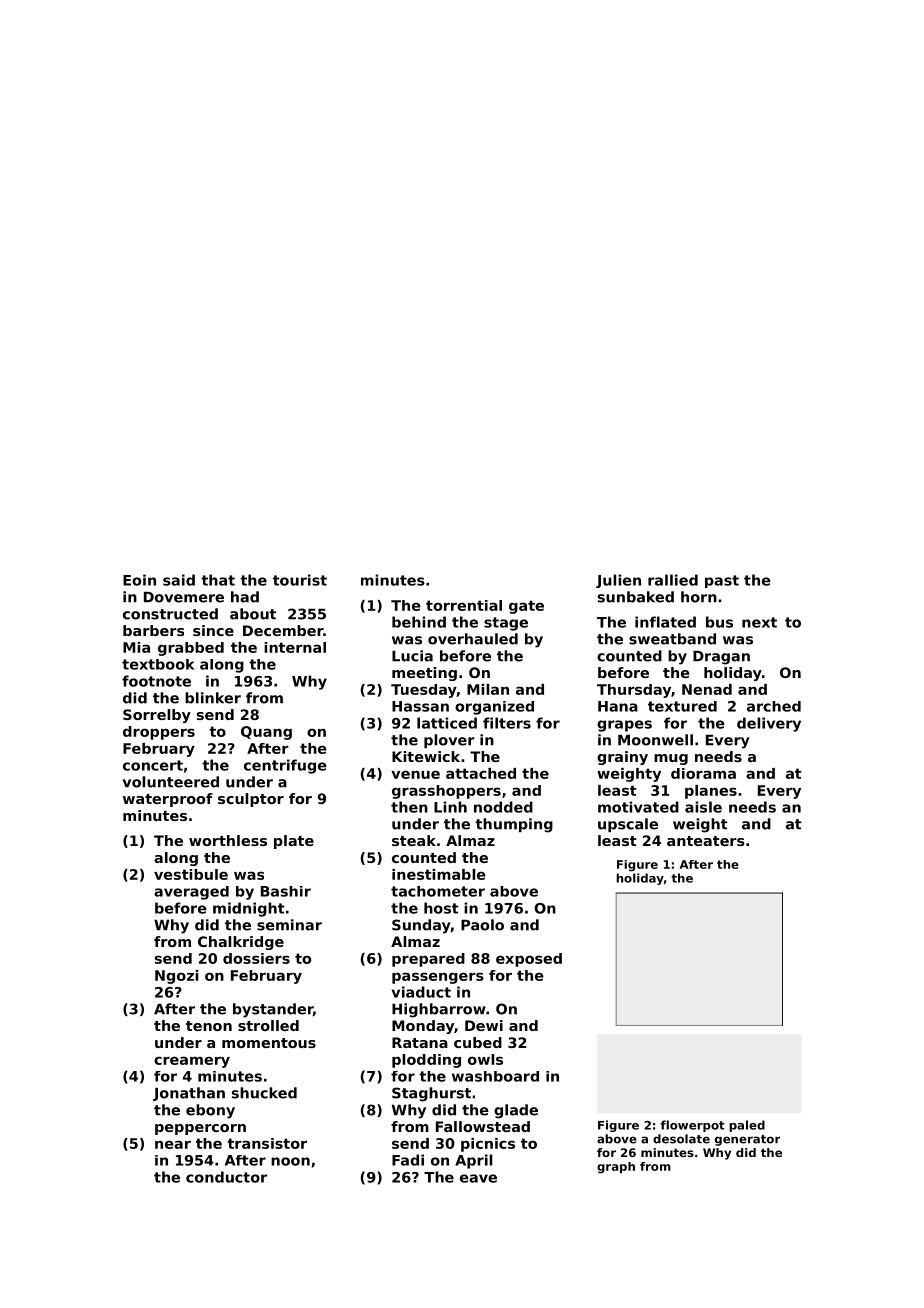 The width and height of the screenshot is (924, 1308). What do you see at coordinates (200, 1129) in the screenshot?
I see `peppercorn` at bounding box center [200, 1129].
